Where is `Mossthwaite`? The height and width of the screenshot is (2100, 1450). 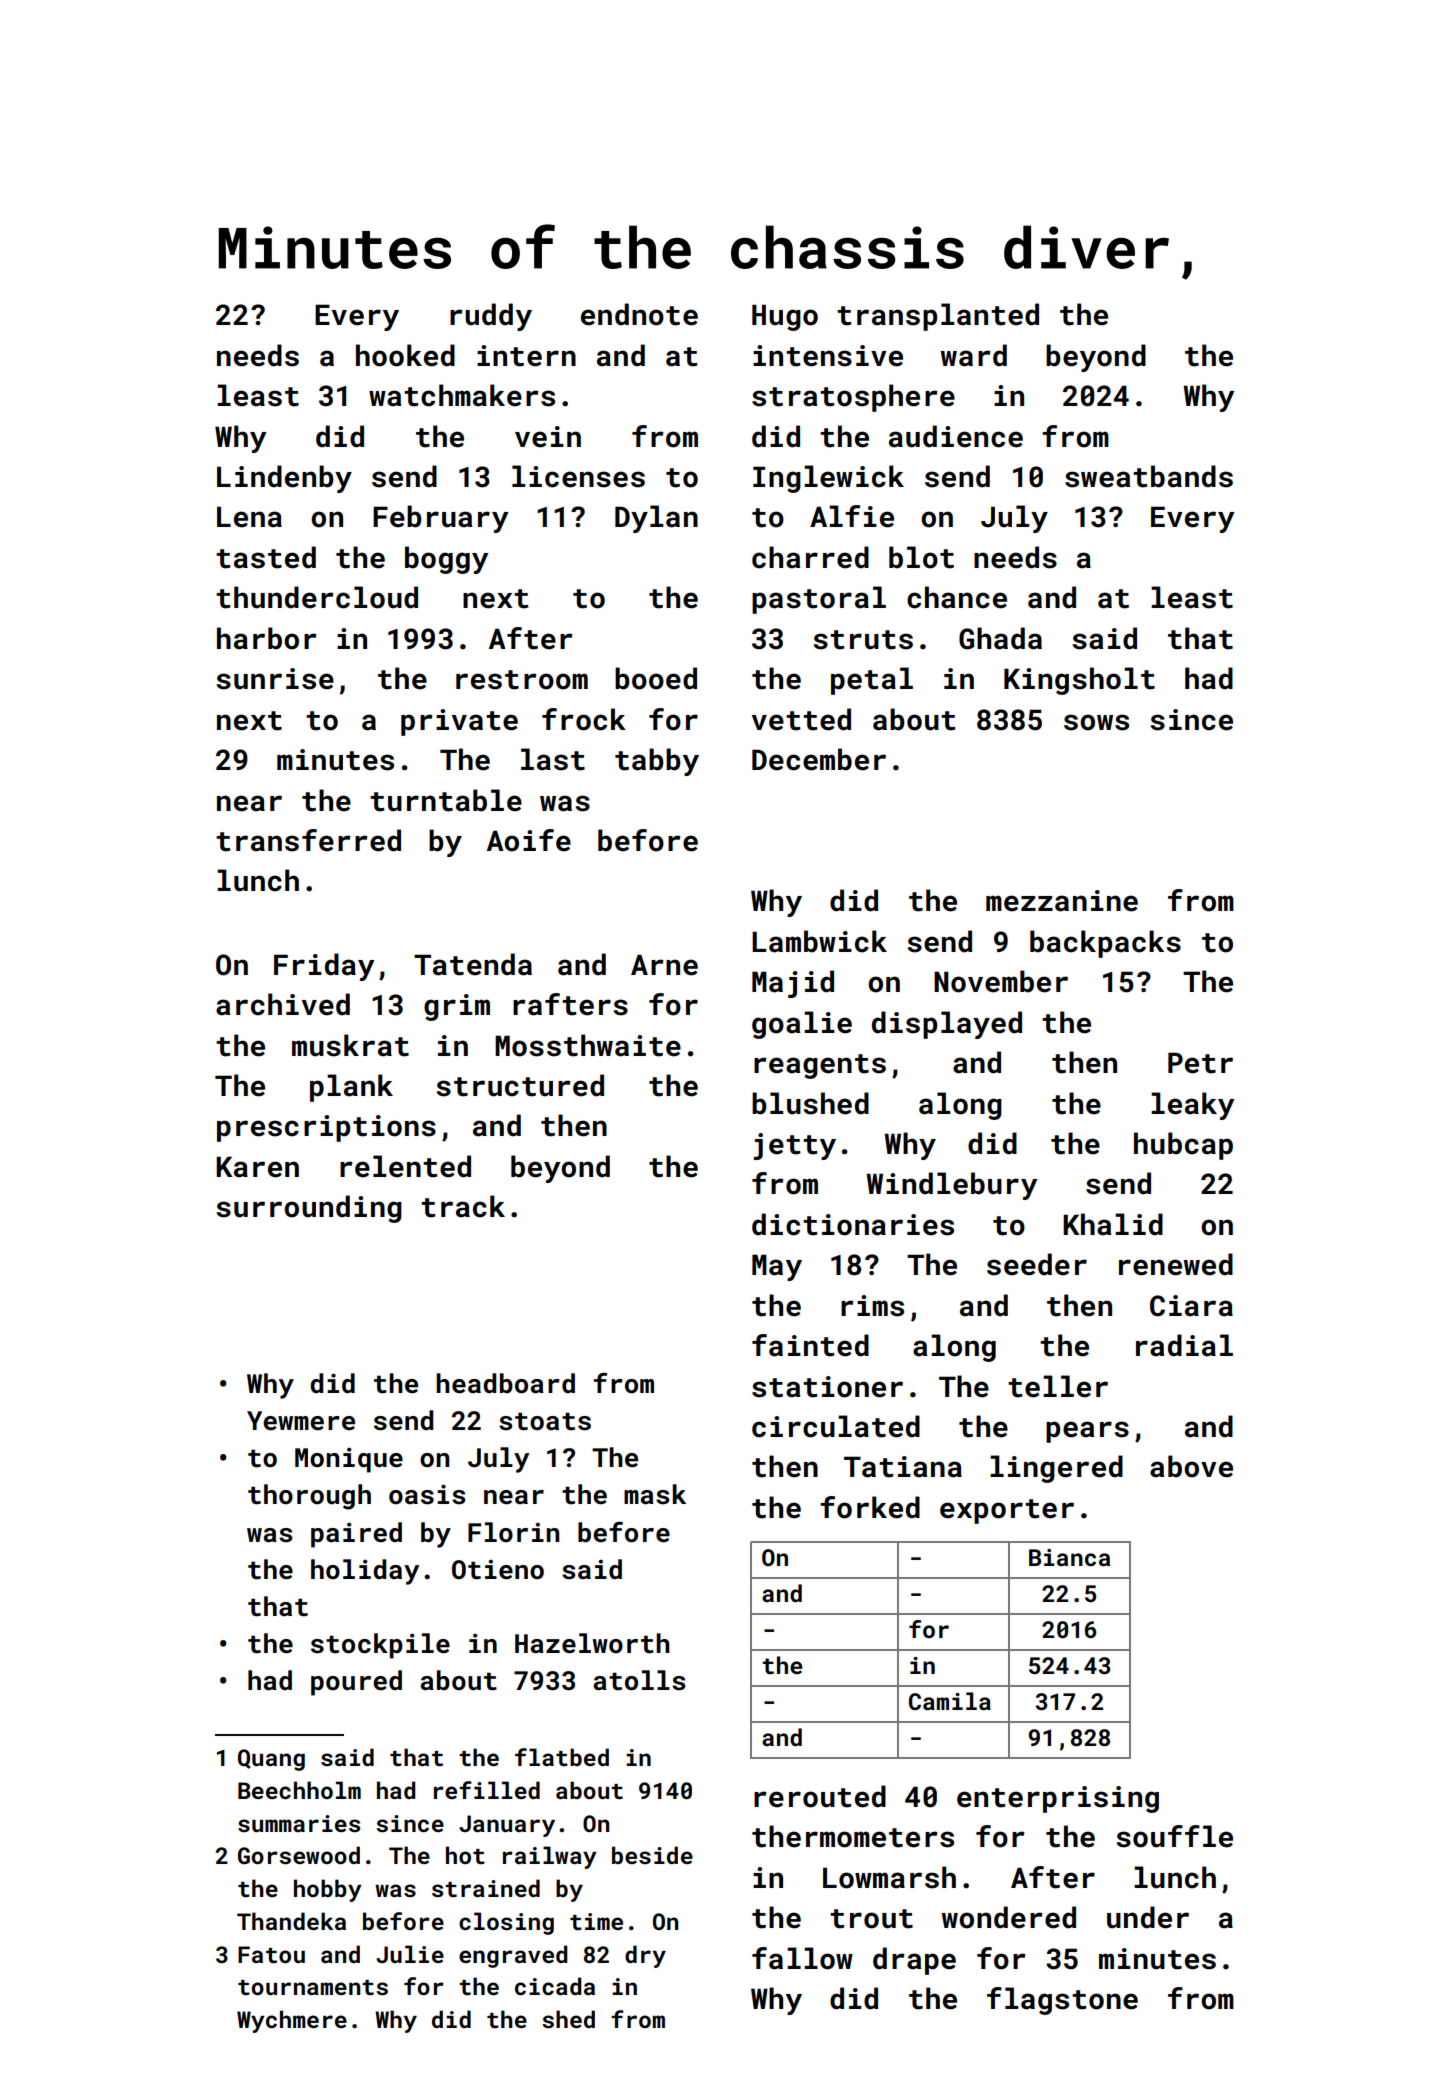
Mossthwaite is located at coordinates (588, 1045).
